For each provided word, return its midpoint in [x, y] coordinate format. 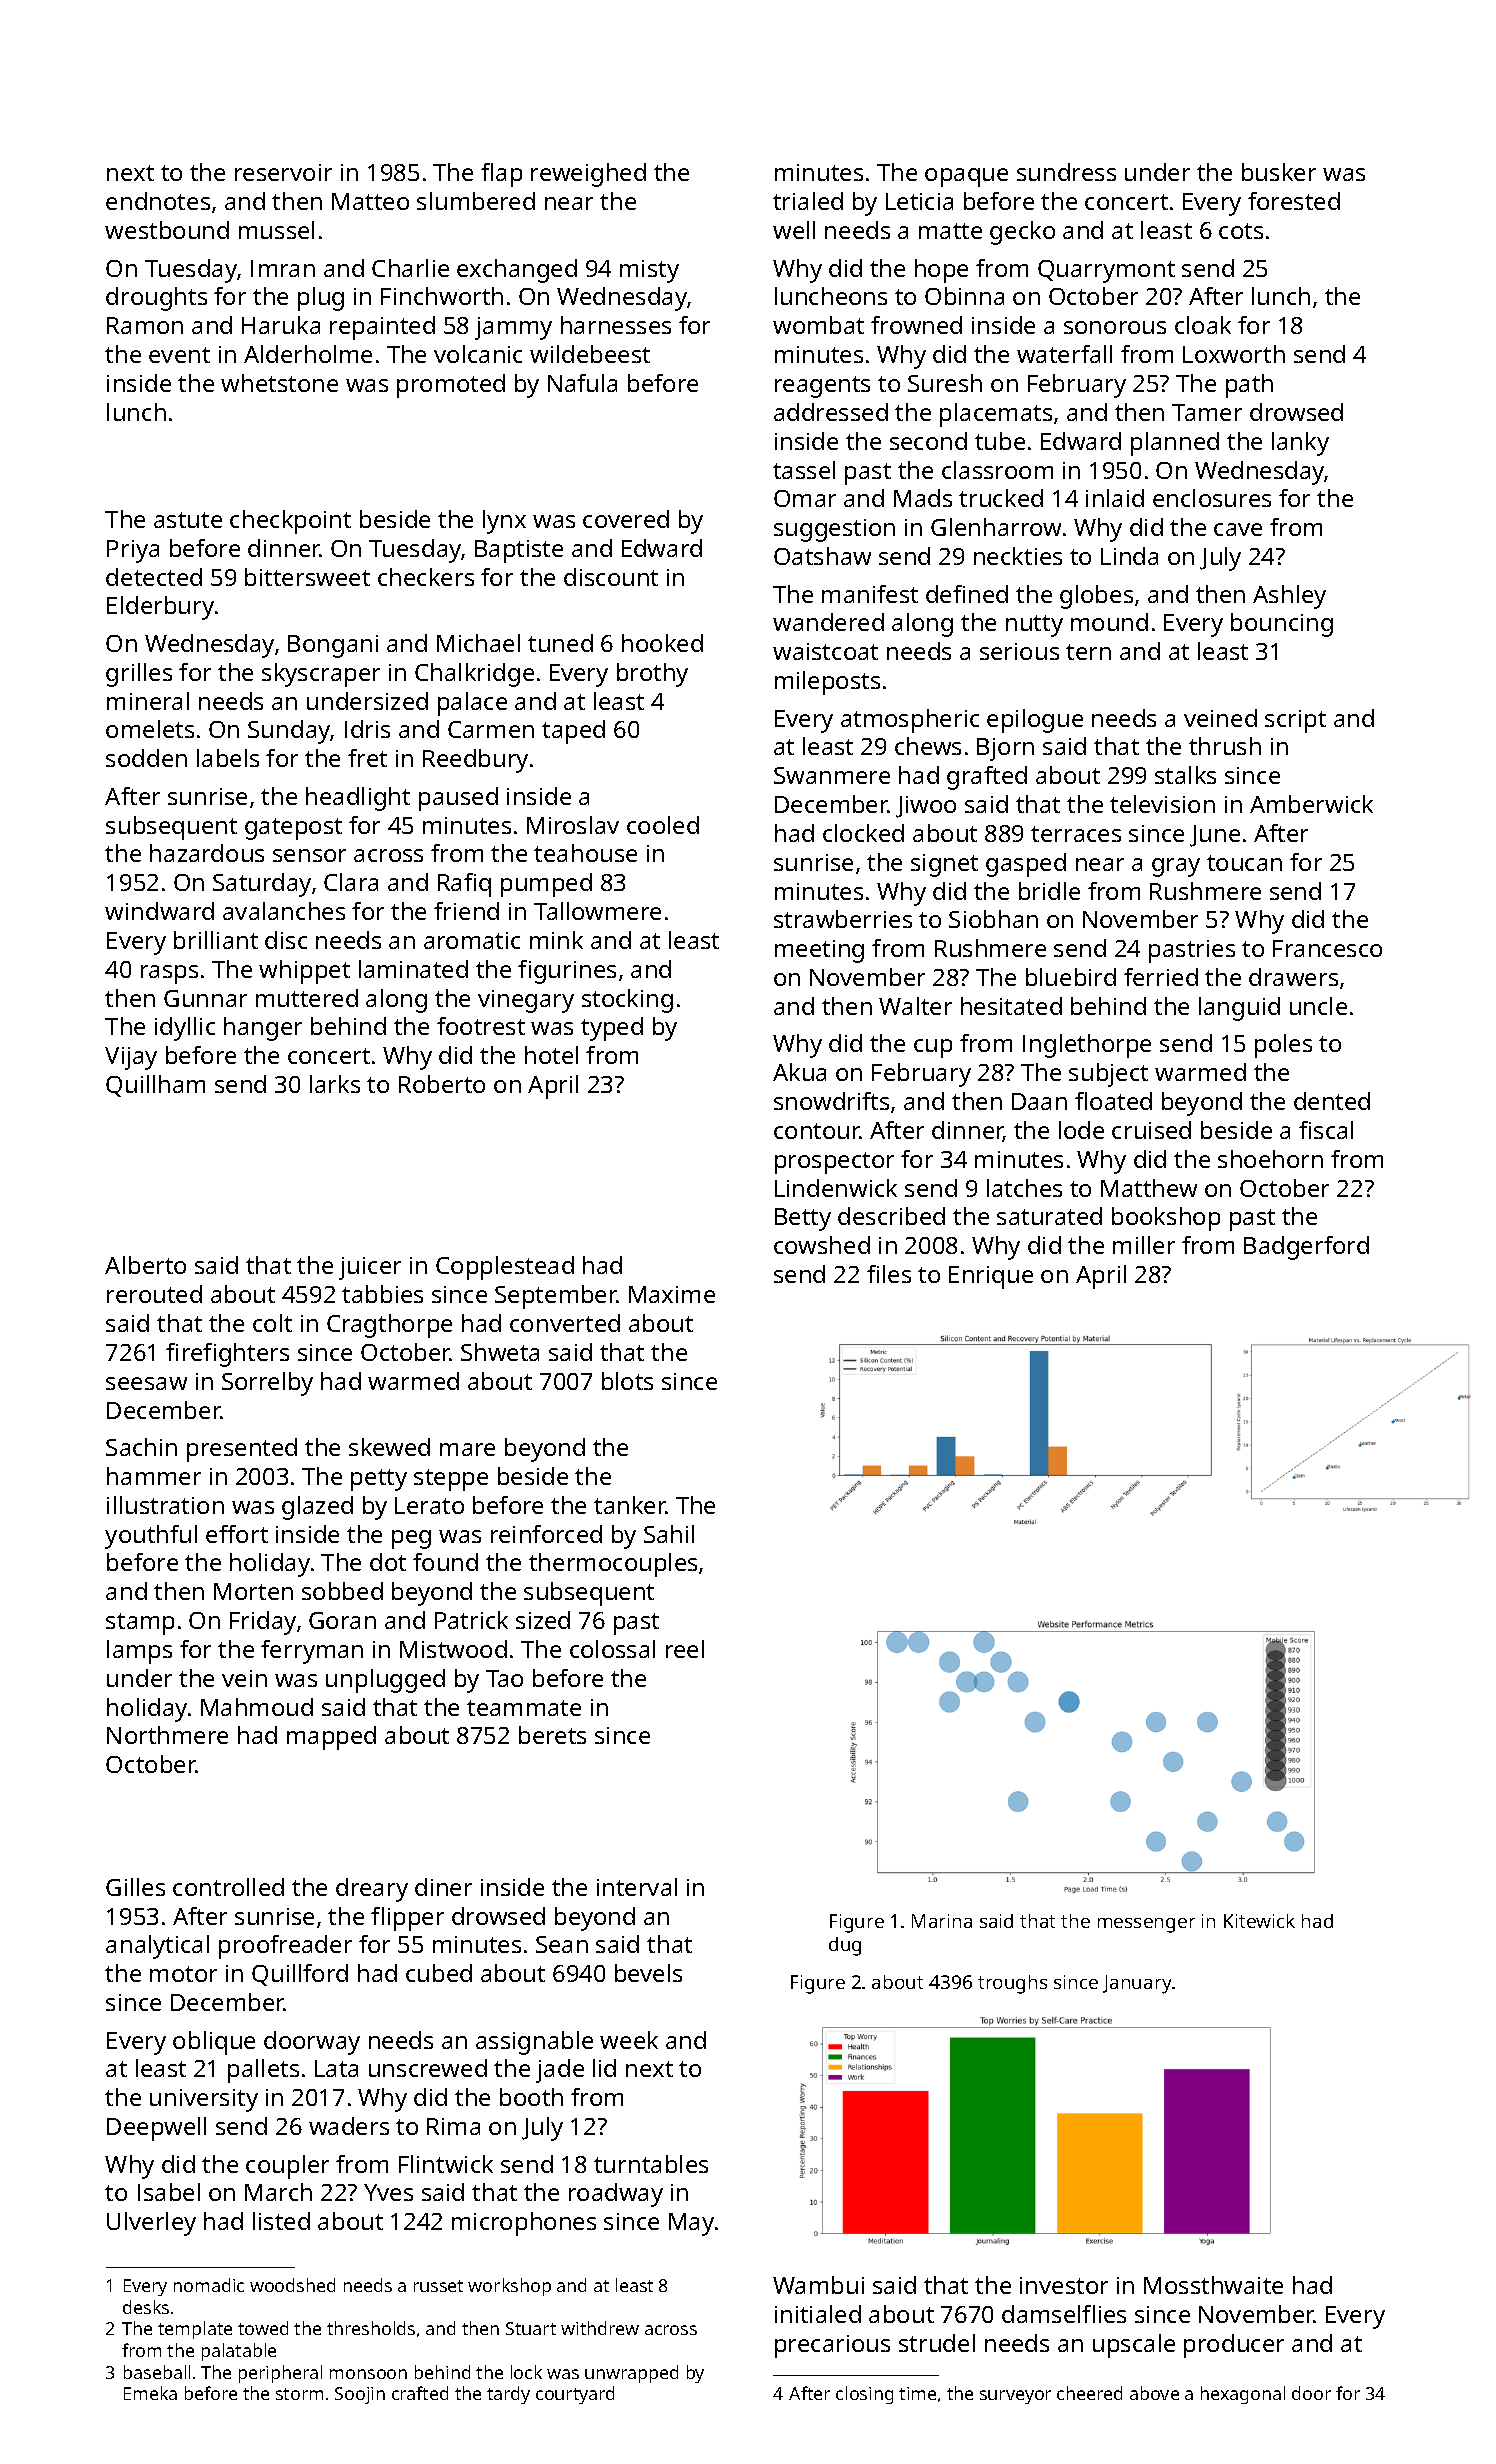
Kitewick [1259, 1921]
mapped [331, 1738]
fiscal [1326, 1130]
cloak [1203, 325]
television [1162, 804]
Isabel [169, 2192]
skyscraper [321, 675]
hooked [662, 643]
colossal [612, 1649]
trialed [808, 201]
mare [467, 1449]
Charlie [410, 268]
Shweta [500, 1352]
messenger [1146, 1925]
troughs [1012, 1984]
